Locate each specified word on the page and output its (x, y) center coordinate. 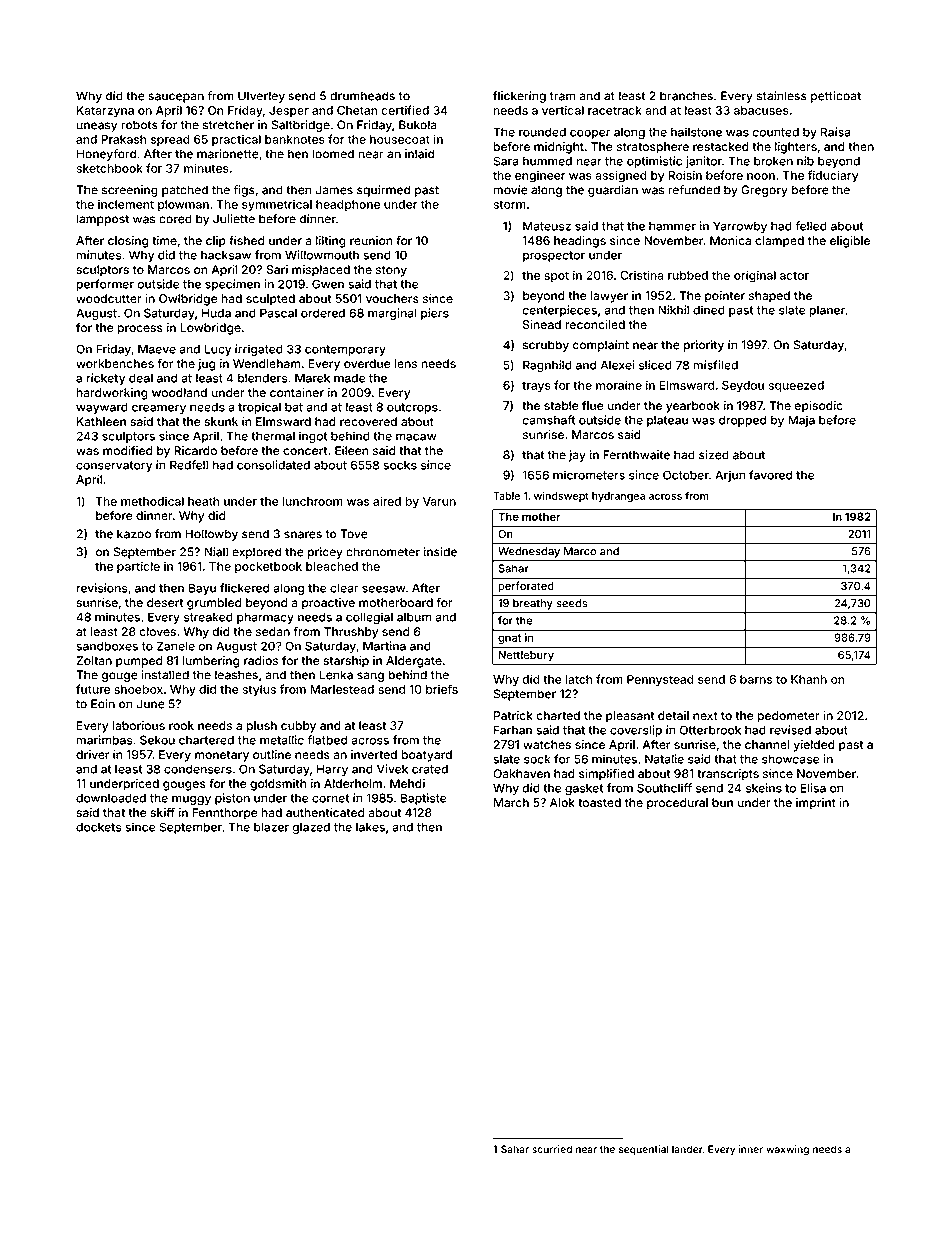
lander (687, 1149)
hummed (547, 161)
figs (244, 191)
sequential (644, 1150)
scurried (552, 1149)
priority (703, 346)
